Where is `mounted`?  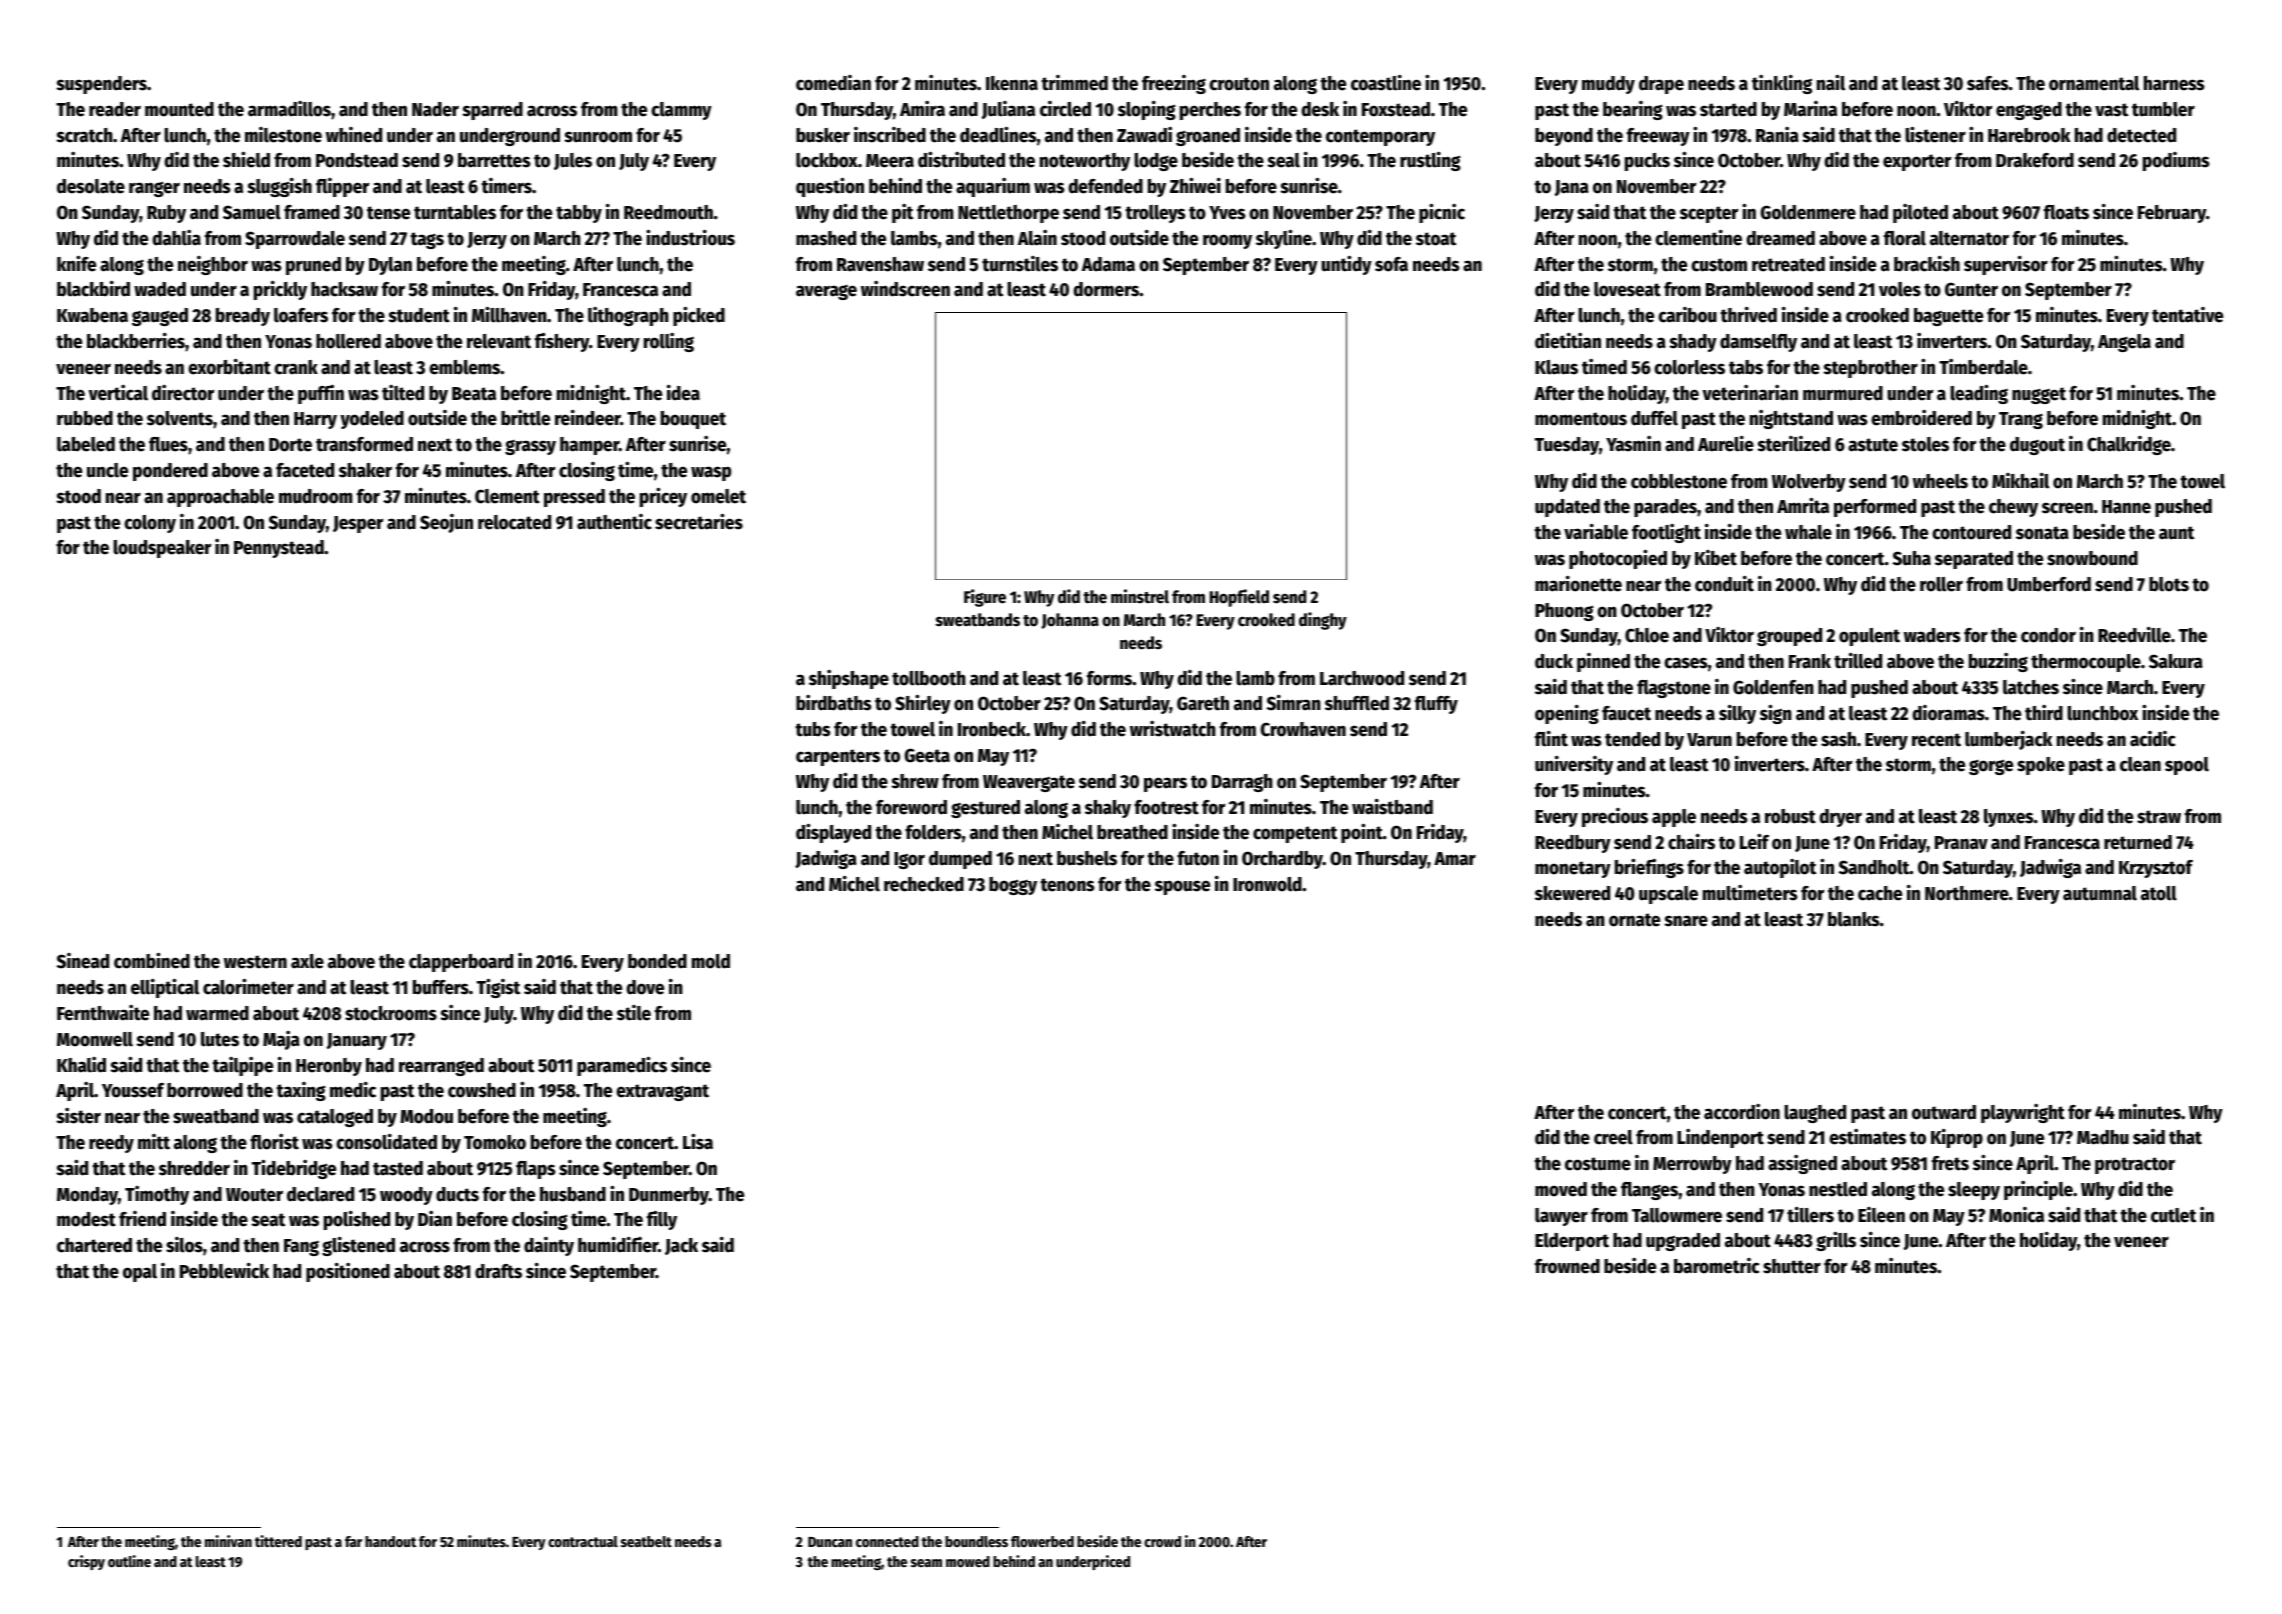
mounted is located at coordinates (179, 109).
